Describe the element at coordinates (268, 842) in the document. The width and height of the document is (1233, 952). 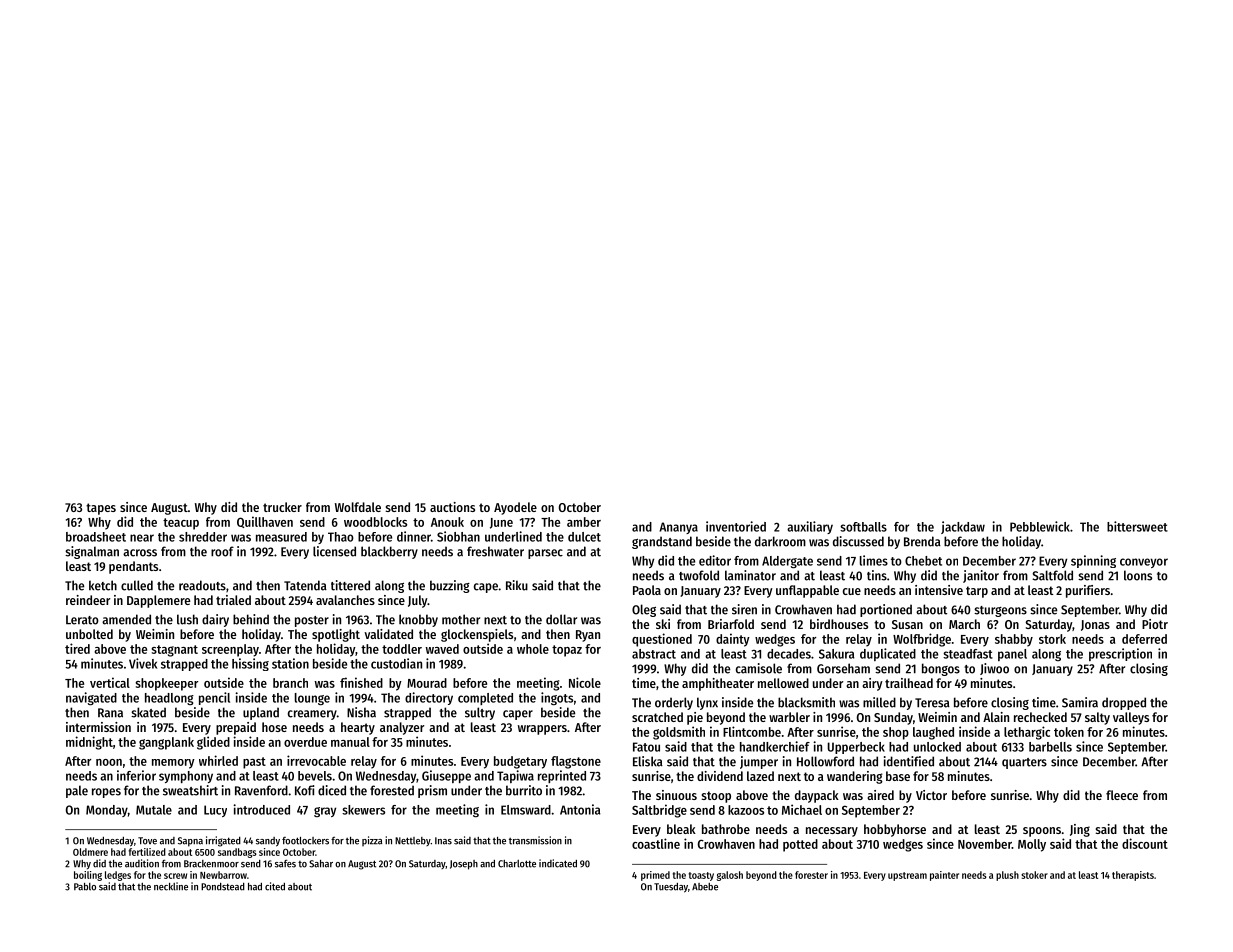
I see `sandy` at that location.
